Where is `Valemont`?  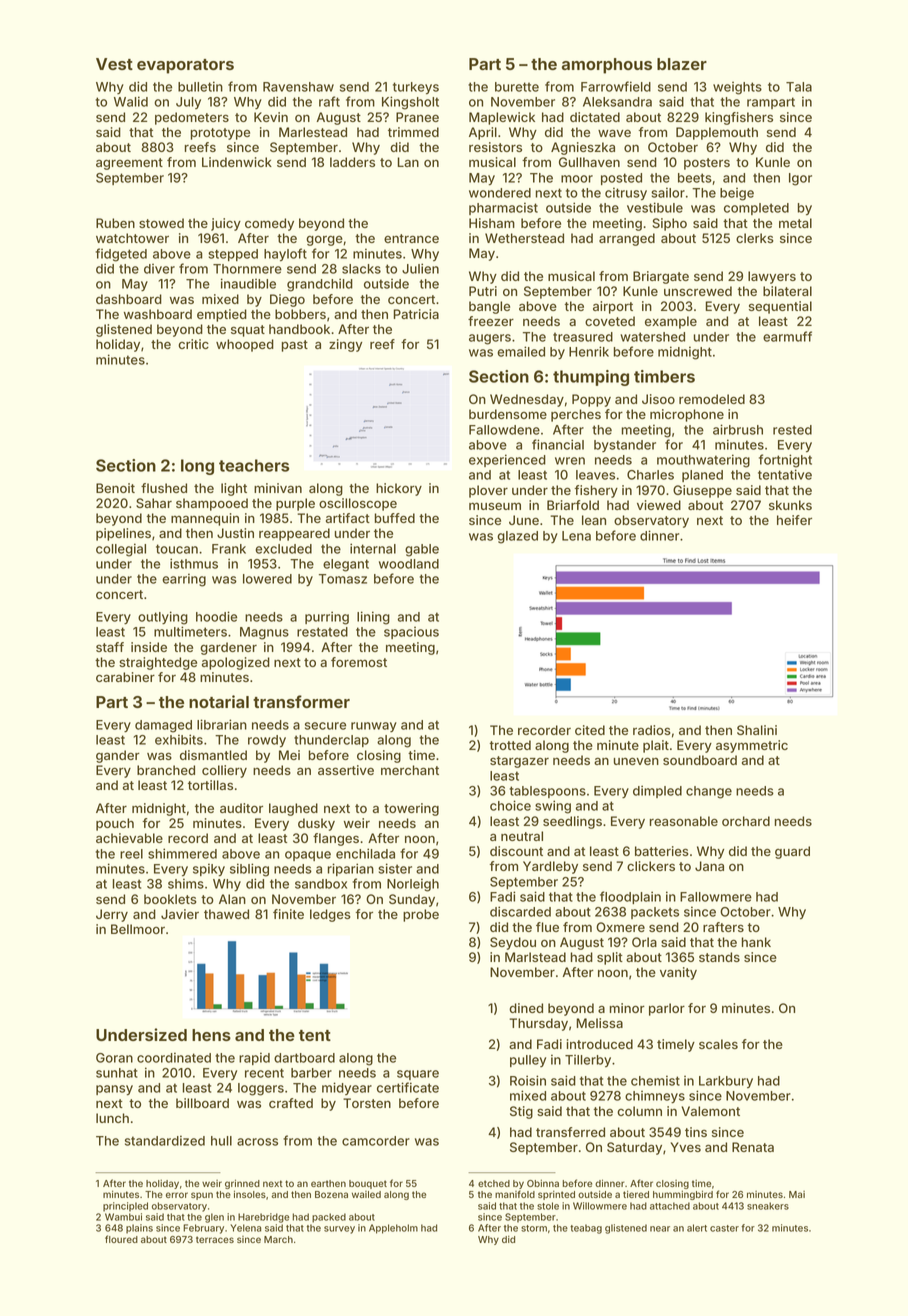
Valemont is located at coordinates (710, 1111).
